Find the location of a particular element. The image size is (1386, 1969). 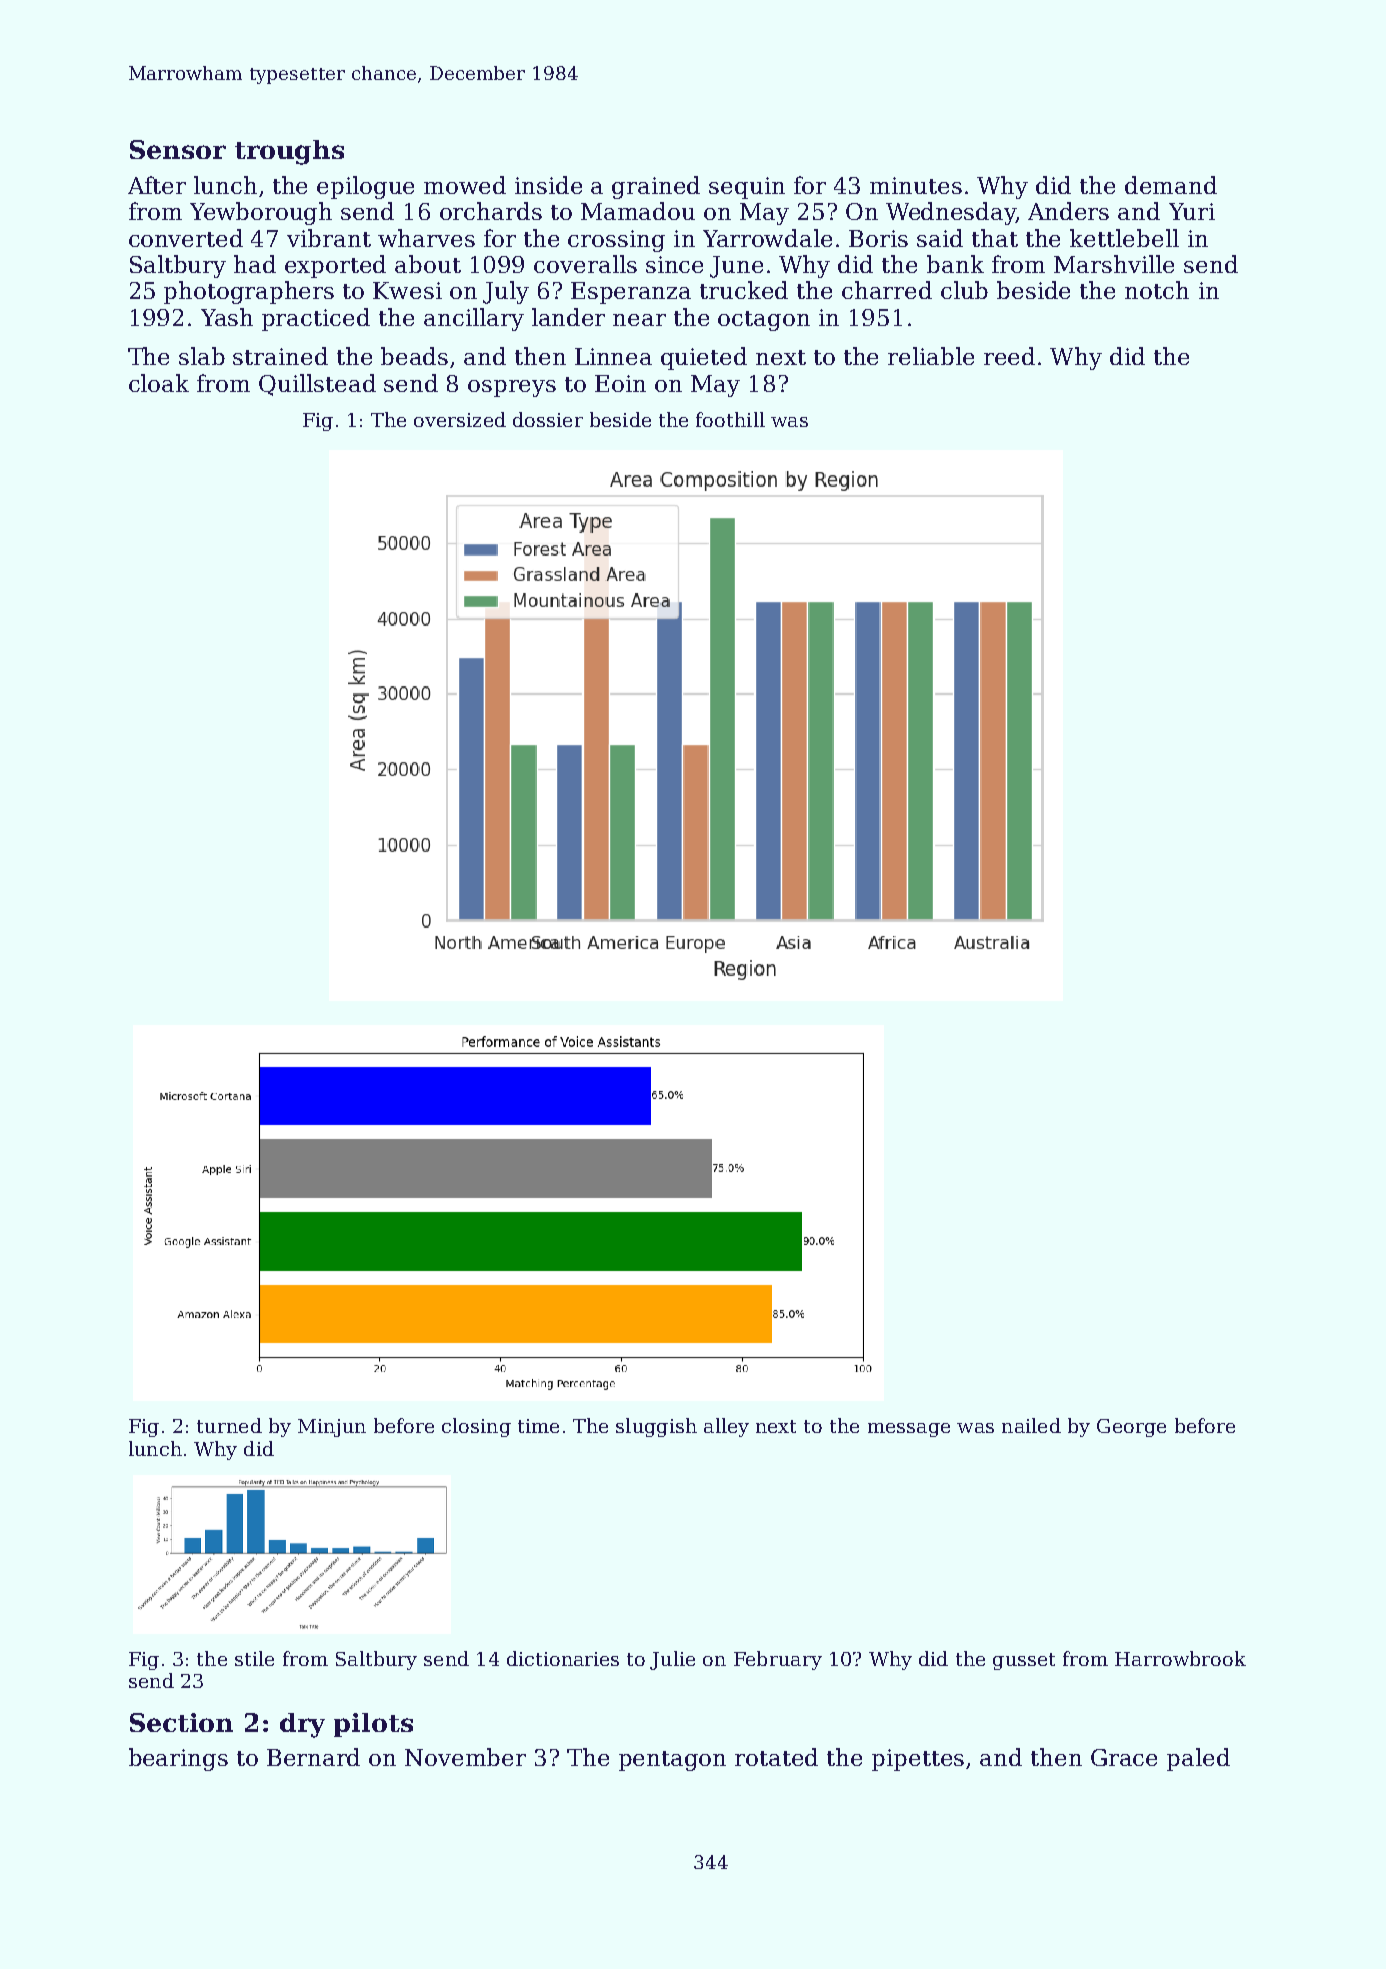

Julie is located at coordinates (672, 1660).
